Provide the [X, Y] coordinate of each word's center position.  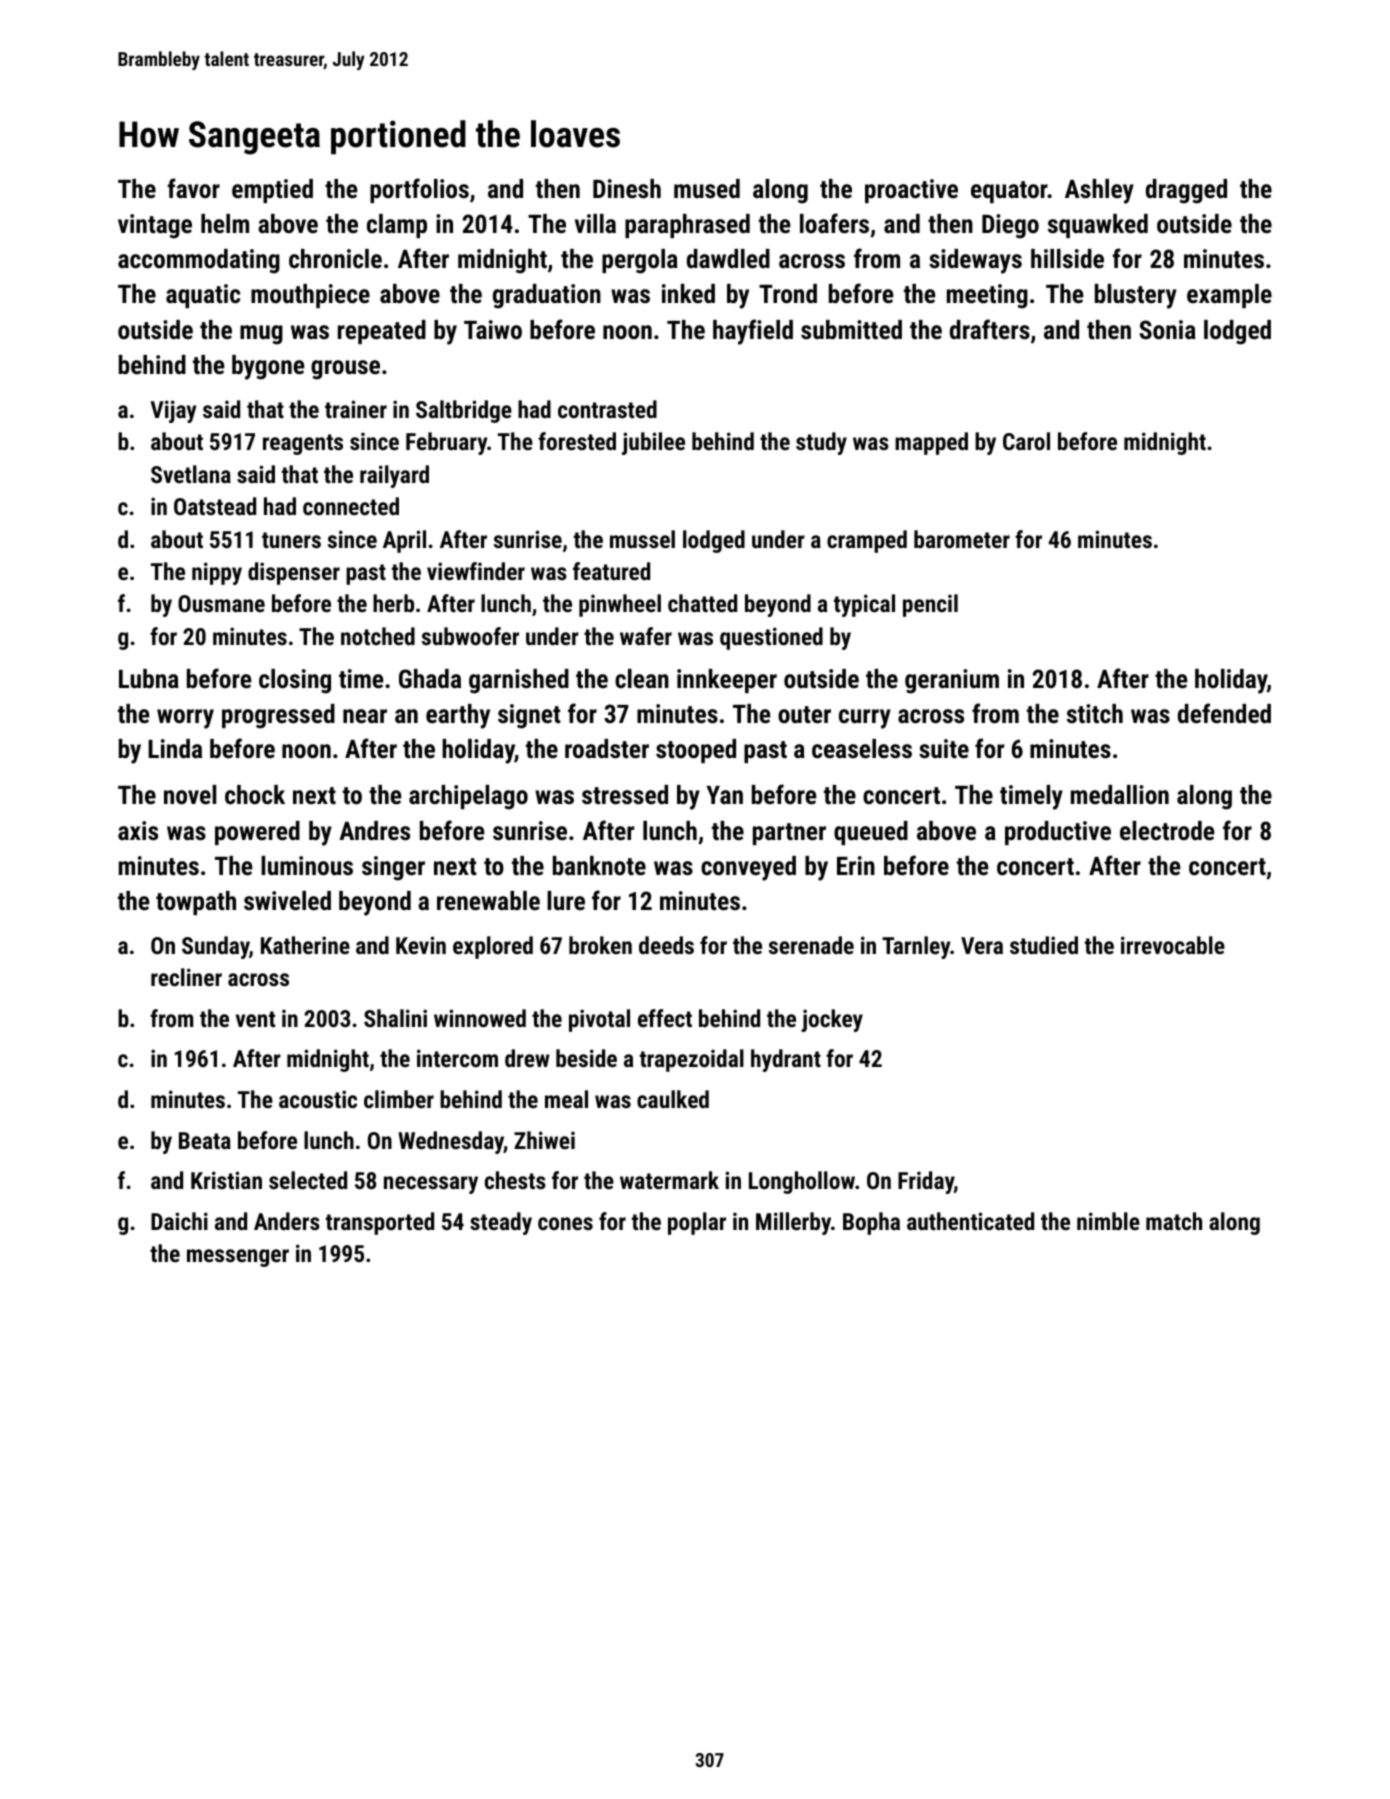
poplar [697, 1223]
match [1174, 1221]
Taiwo [493, 329]
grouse [345, 370]
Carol [1026, 441]
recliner [186, 977]
